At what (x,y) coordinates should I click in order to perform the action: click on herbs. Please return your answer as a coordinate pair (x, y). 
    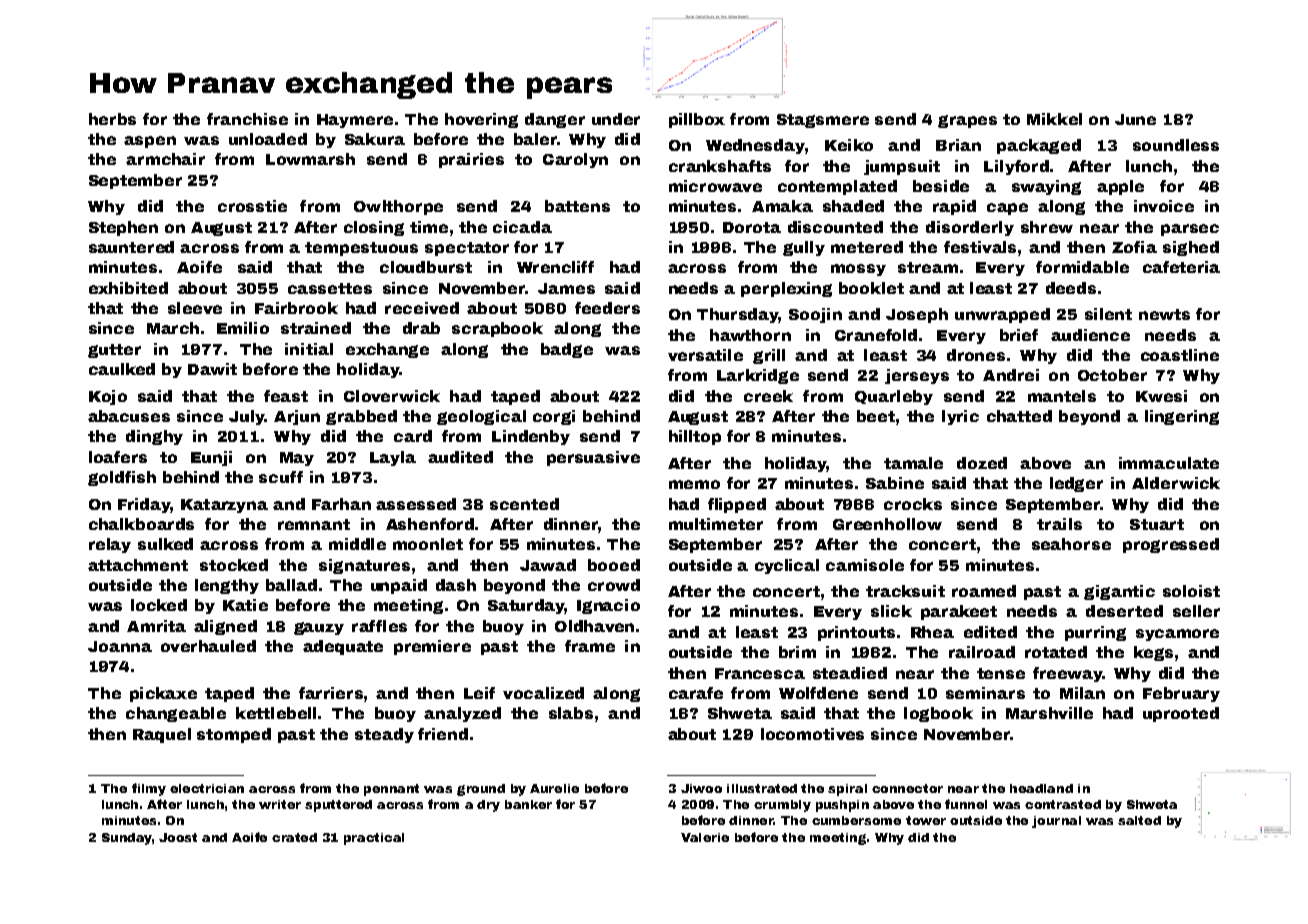
    Looking at the image, I should click on (112, 119).
